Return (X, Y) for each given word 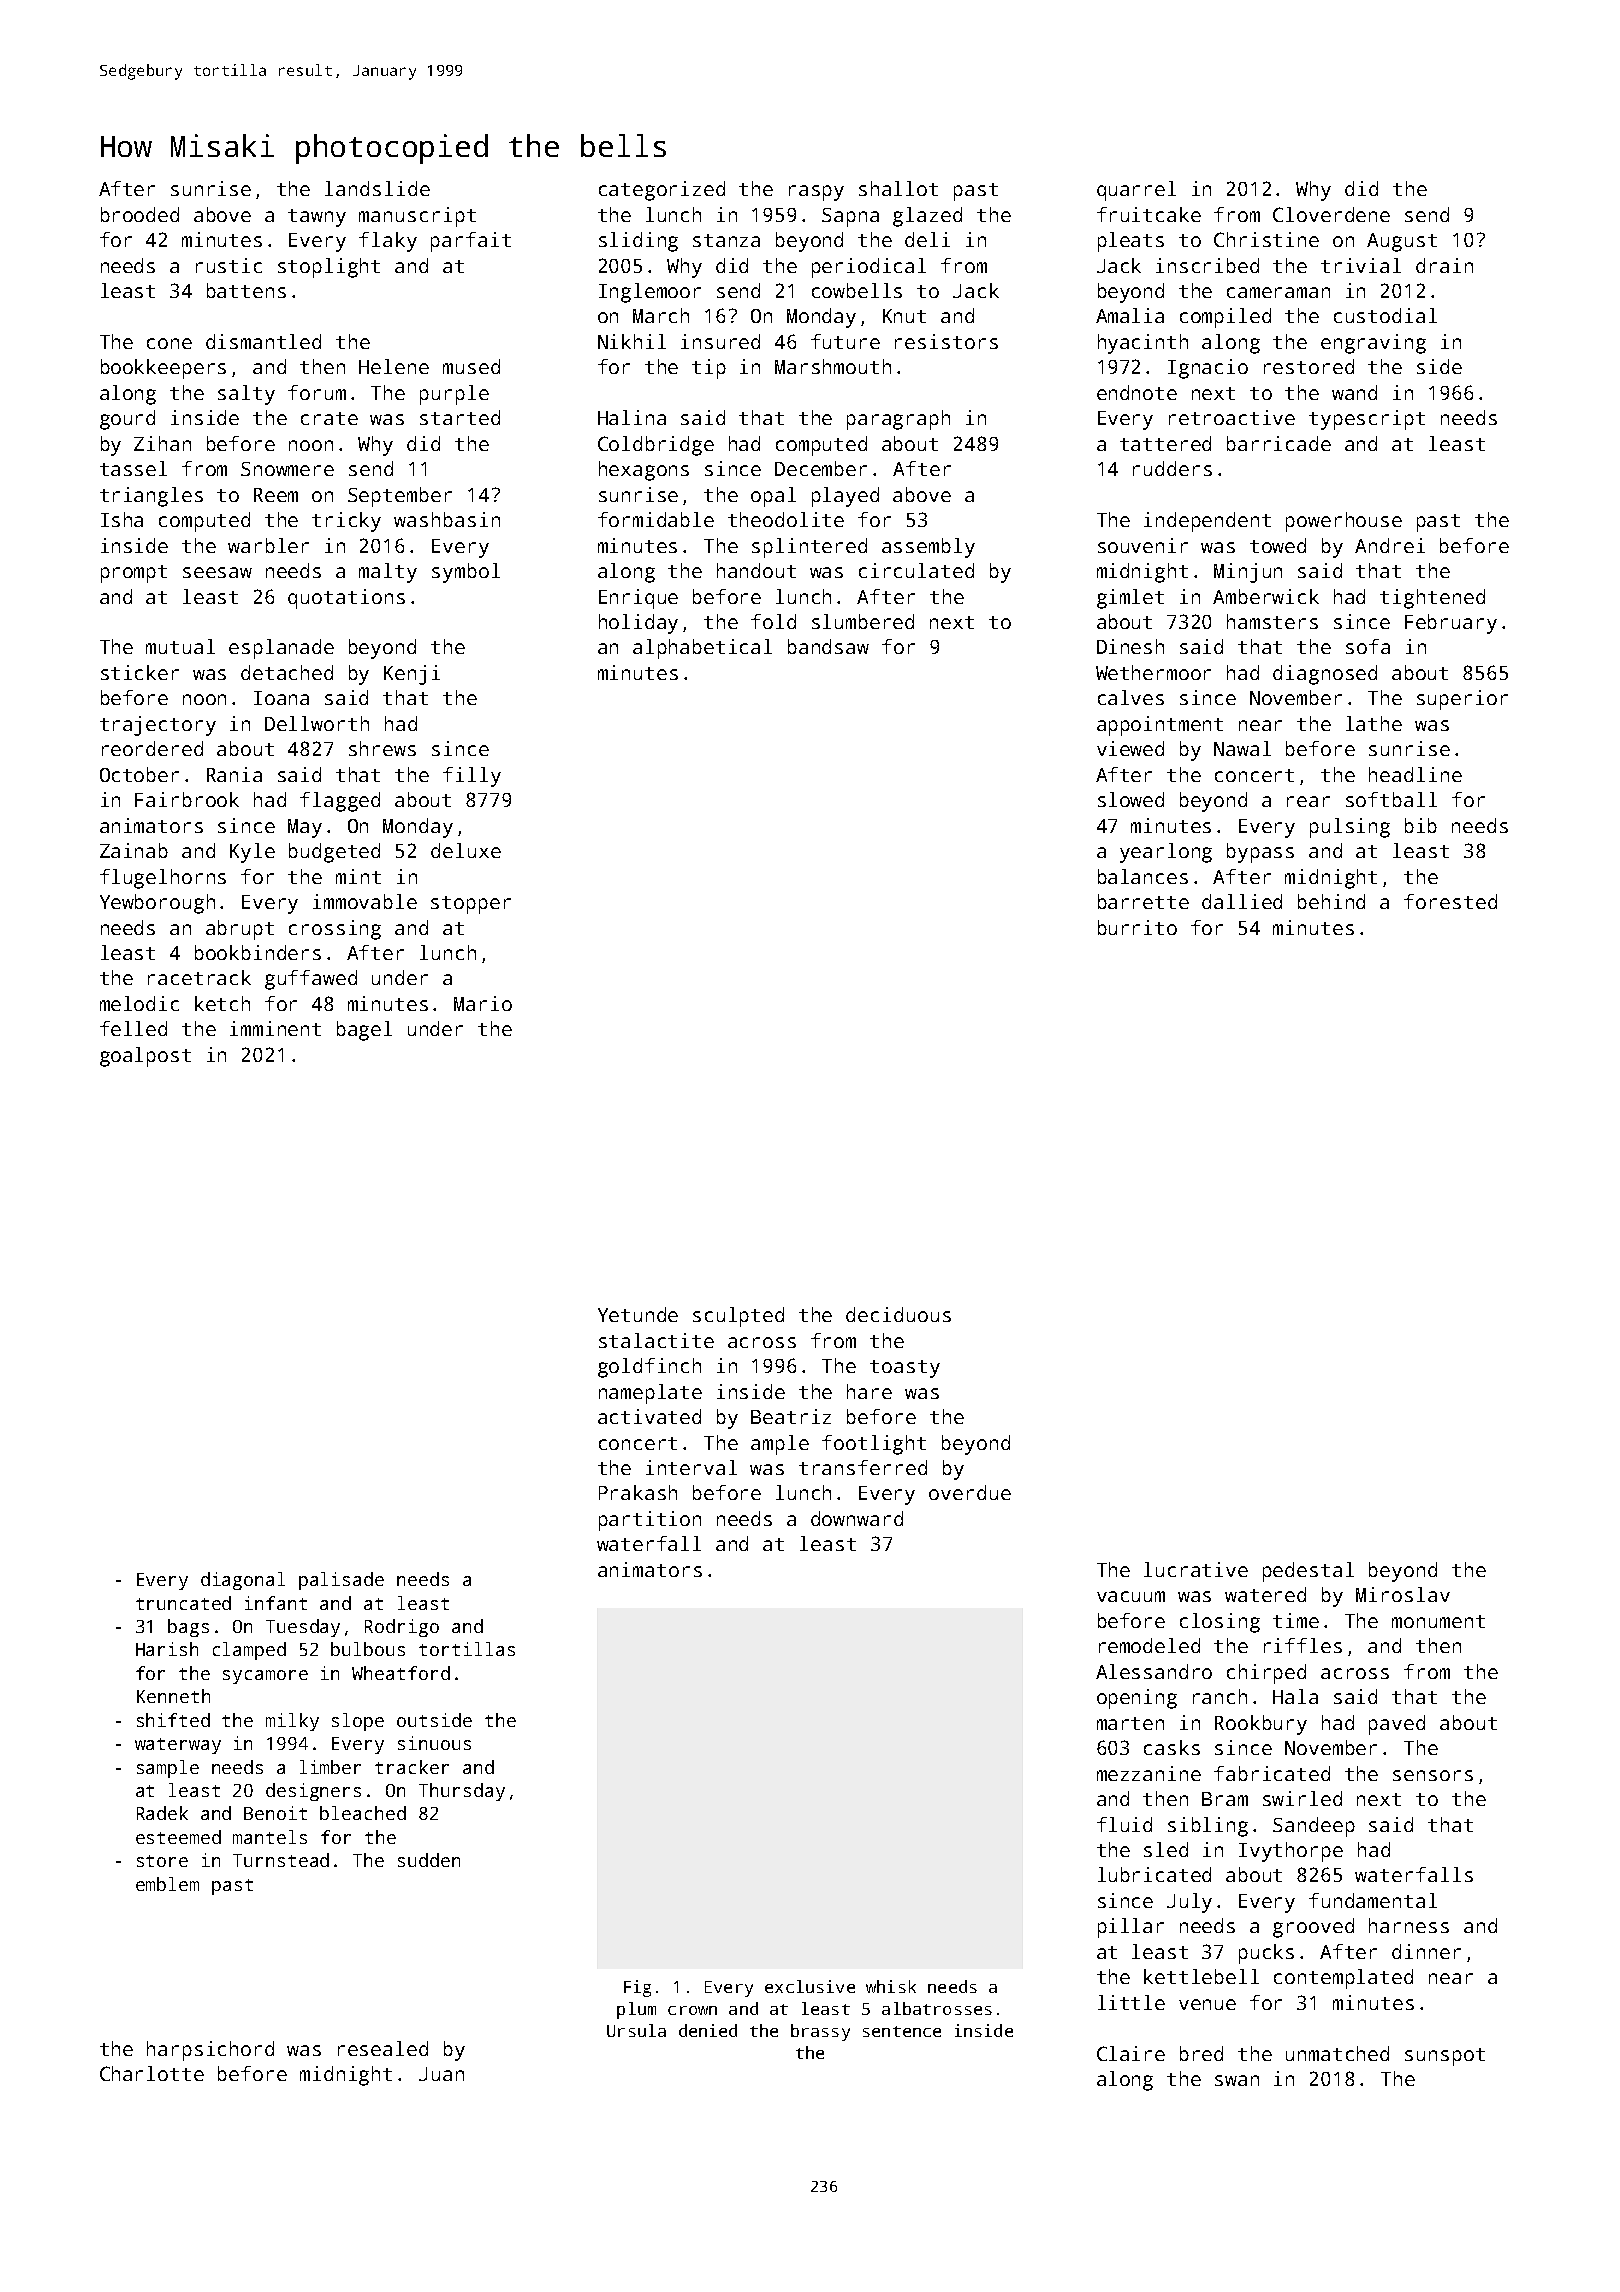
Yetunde (638, 1314)
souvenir (1143, 545)
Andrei (1390, 545)
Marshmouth (833, 366)
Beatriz (791, 1416)
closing (1220, 1623)
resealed (383, 2048)
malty (388, 573)
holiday (638, 624)
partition (650, 1521)
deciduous (898, 1314)
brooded (140, 214)
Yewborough (157, 904)
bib (1421, 825)
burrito (1137, 927)
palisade (341, 1581)
